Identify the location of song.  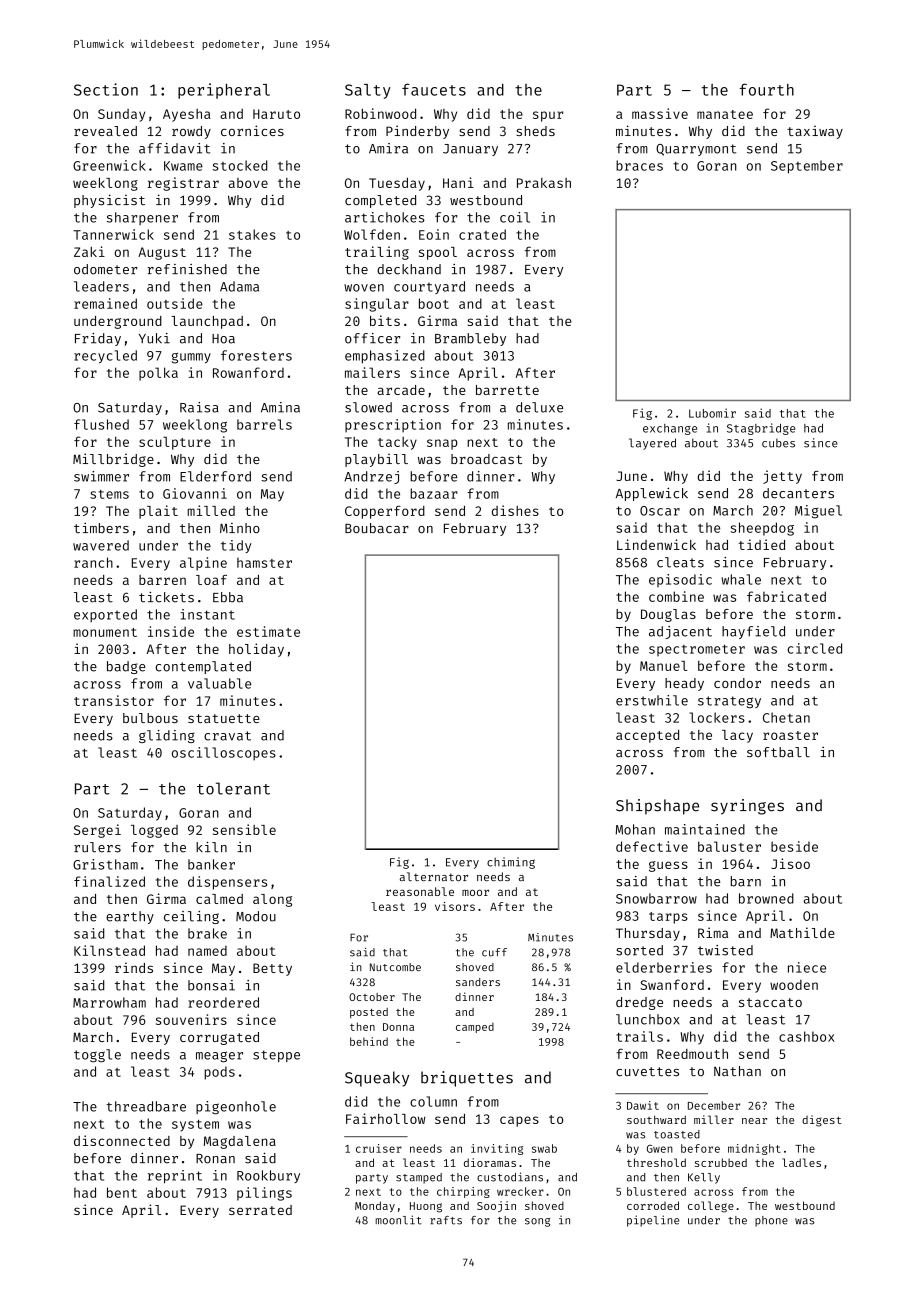
(537, 1222).
